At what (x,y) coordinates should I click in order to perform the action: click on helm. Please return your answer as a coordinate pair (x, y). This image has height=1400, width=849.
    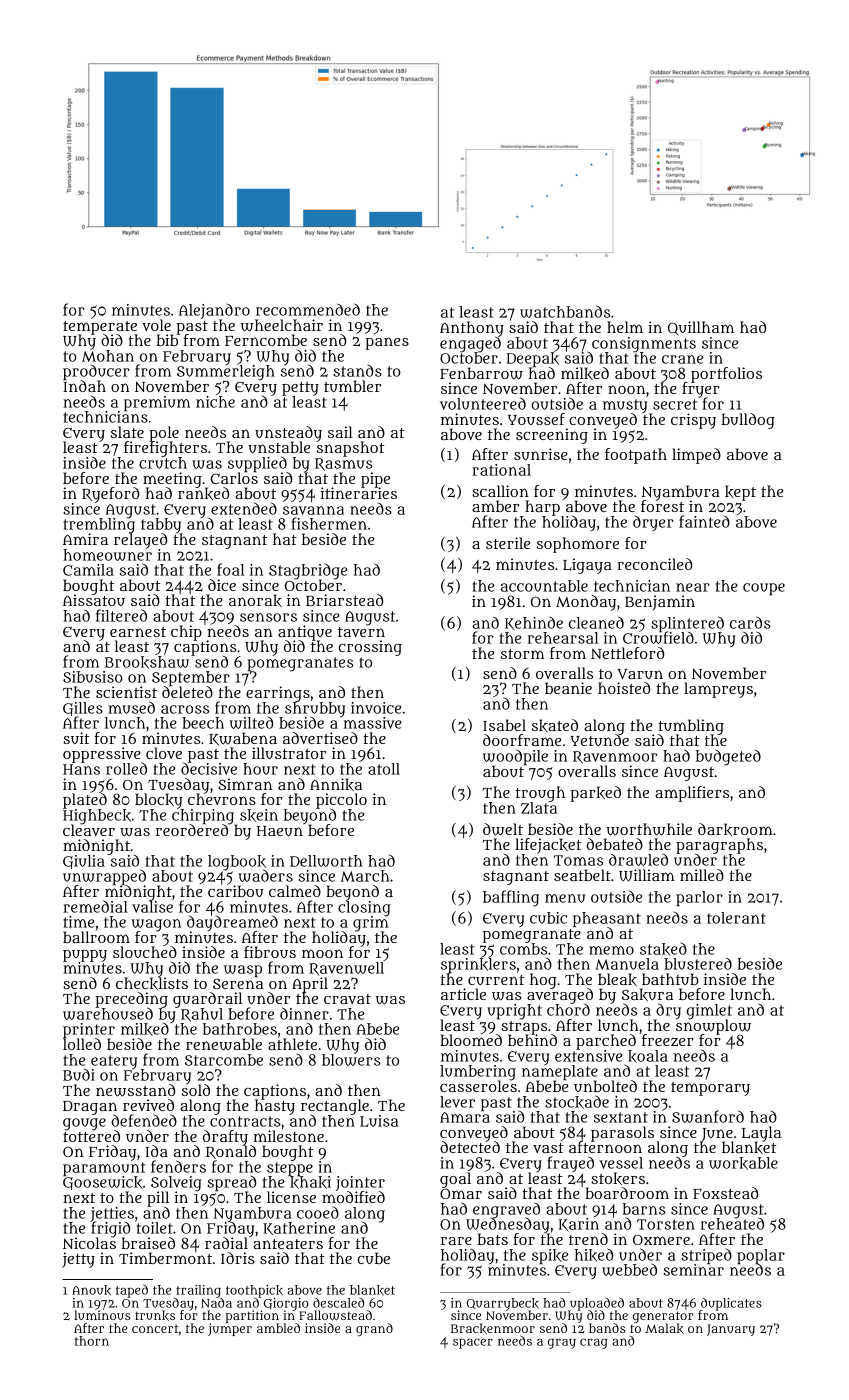
    Looking at the image, I should click on (625, 327).
